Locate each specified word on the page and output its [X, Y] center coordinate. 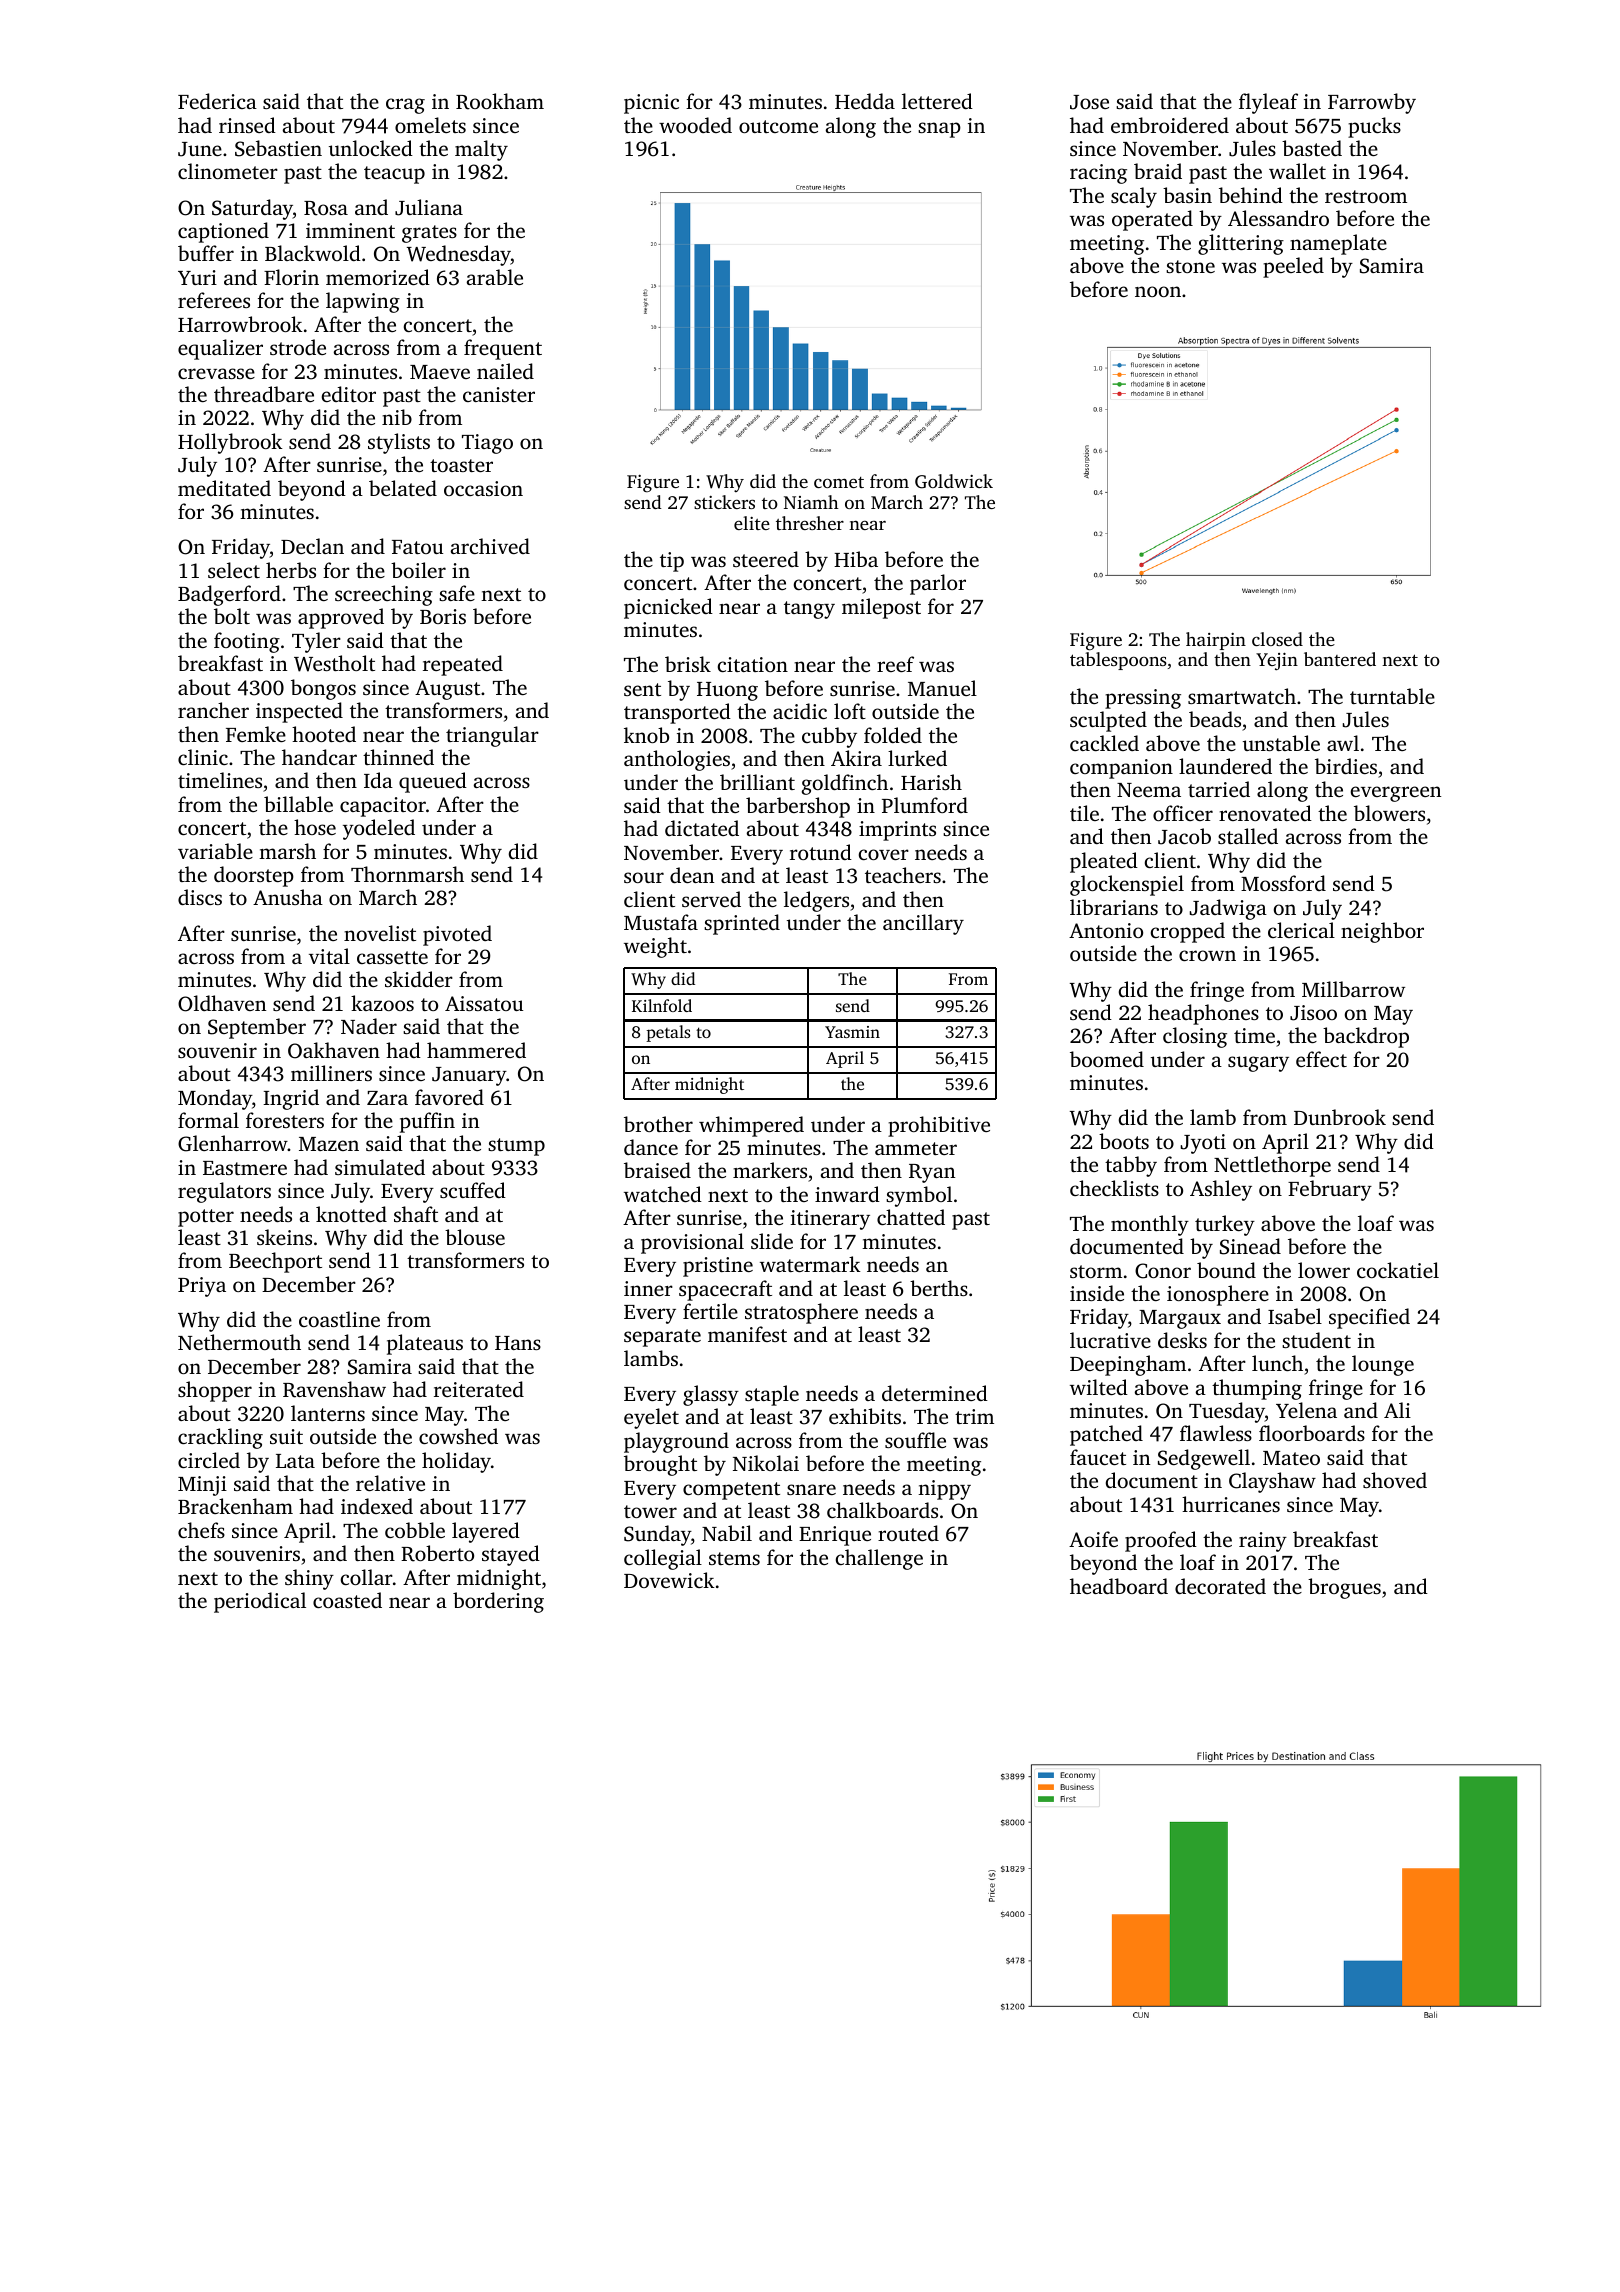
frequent [503, 349]
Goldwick [954, 481]
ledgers [816, 901]
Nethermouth [239, 1342]
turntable [1392, 696]
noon [1158, 291]
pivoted [457, 935]
